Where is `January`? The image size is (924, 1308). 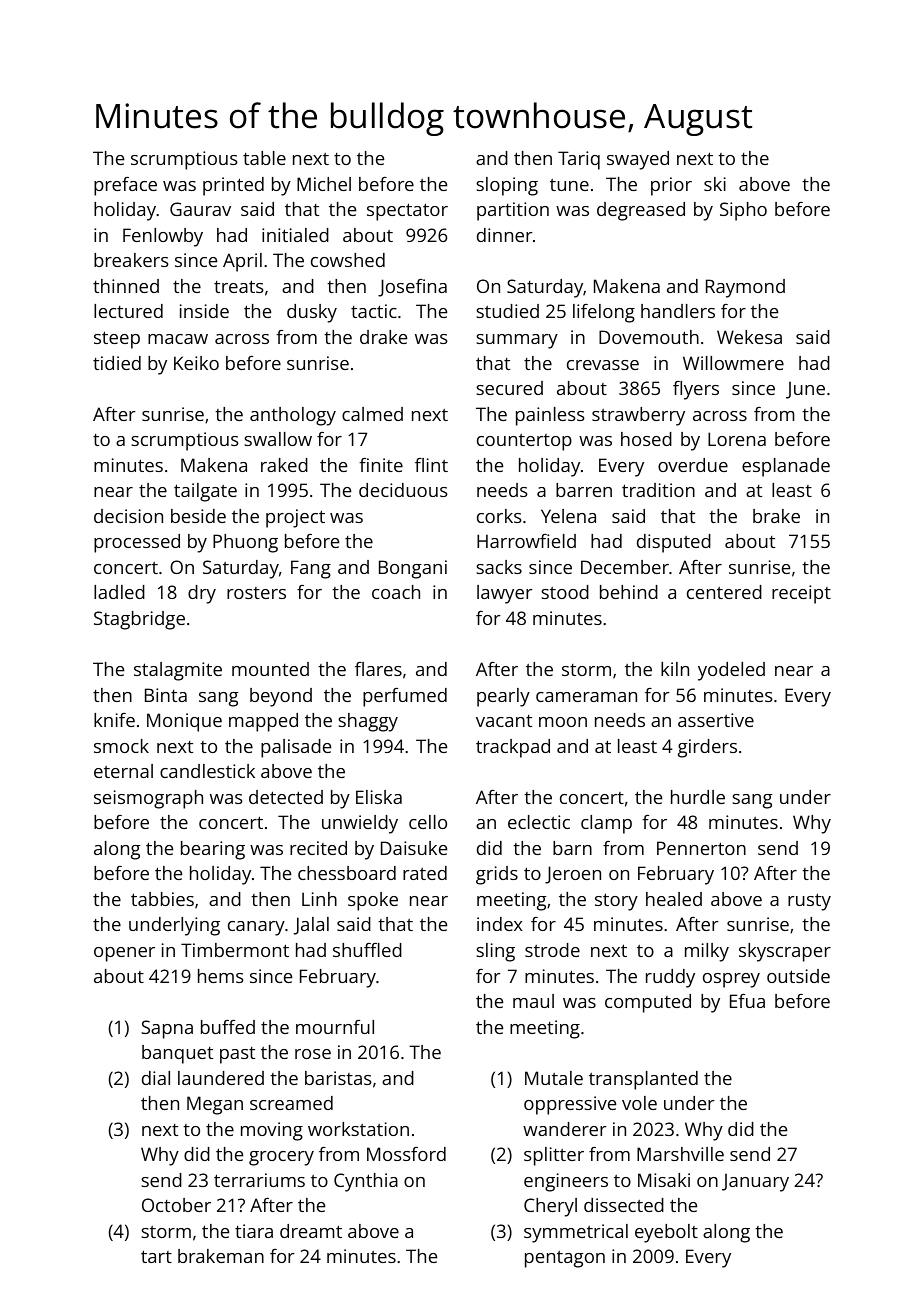 January is located at coordinates (755, 1183).
